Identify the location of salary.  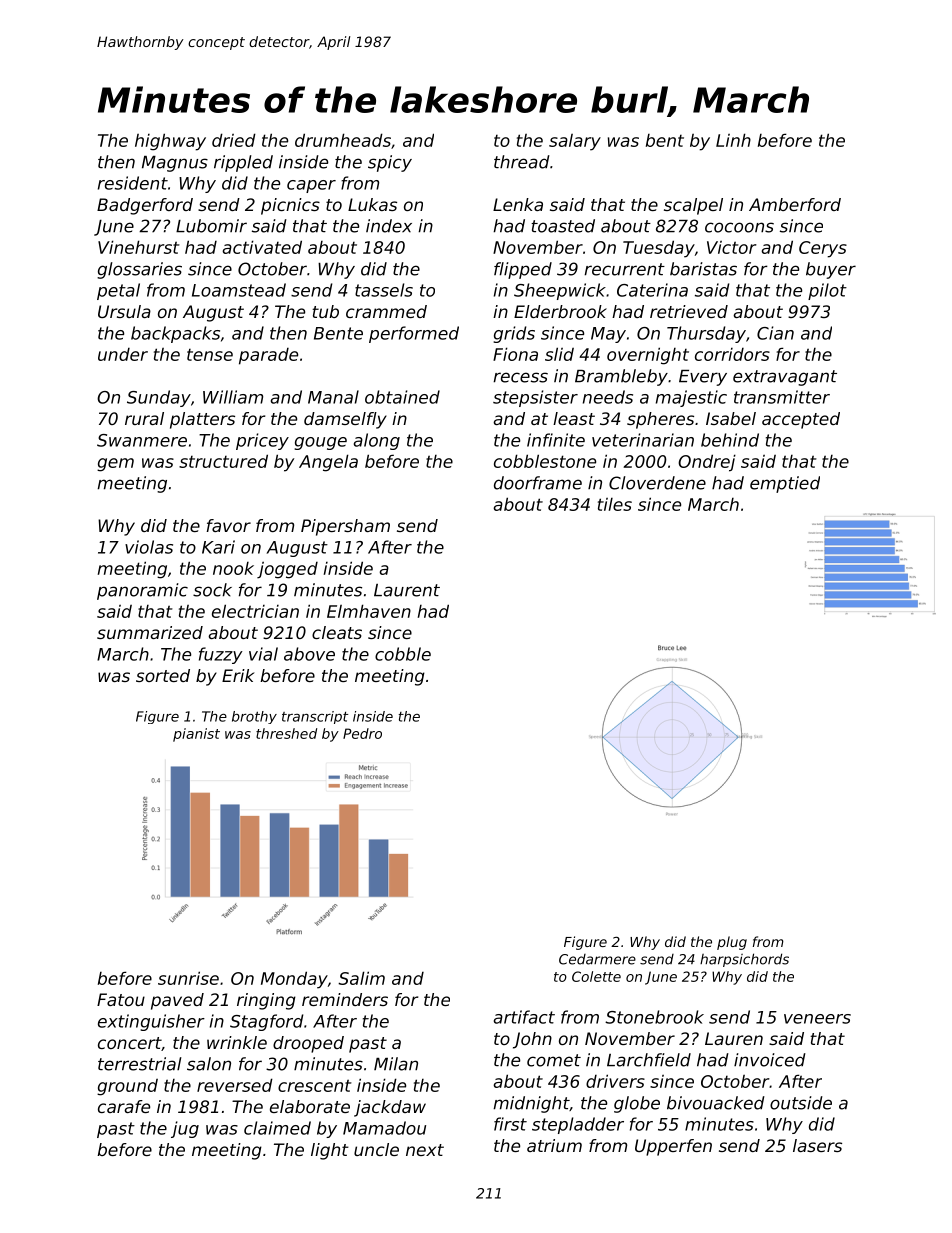
(575, 142).
